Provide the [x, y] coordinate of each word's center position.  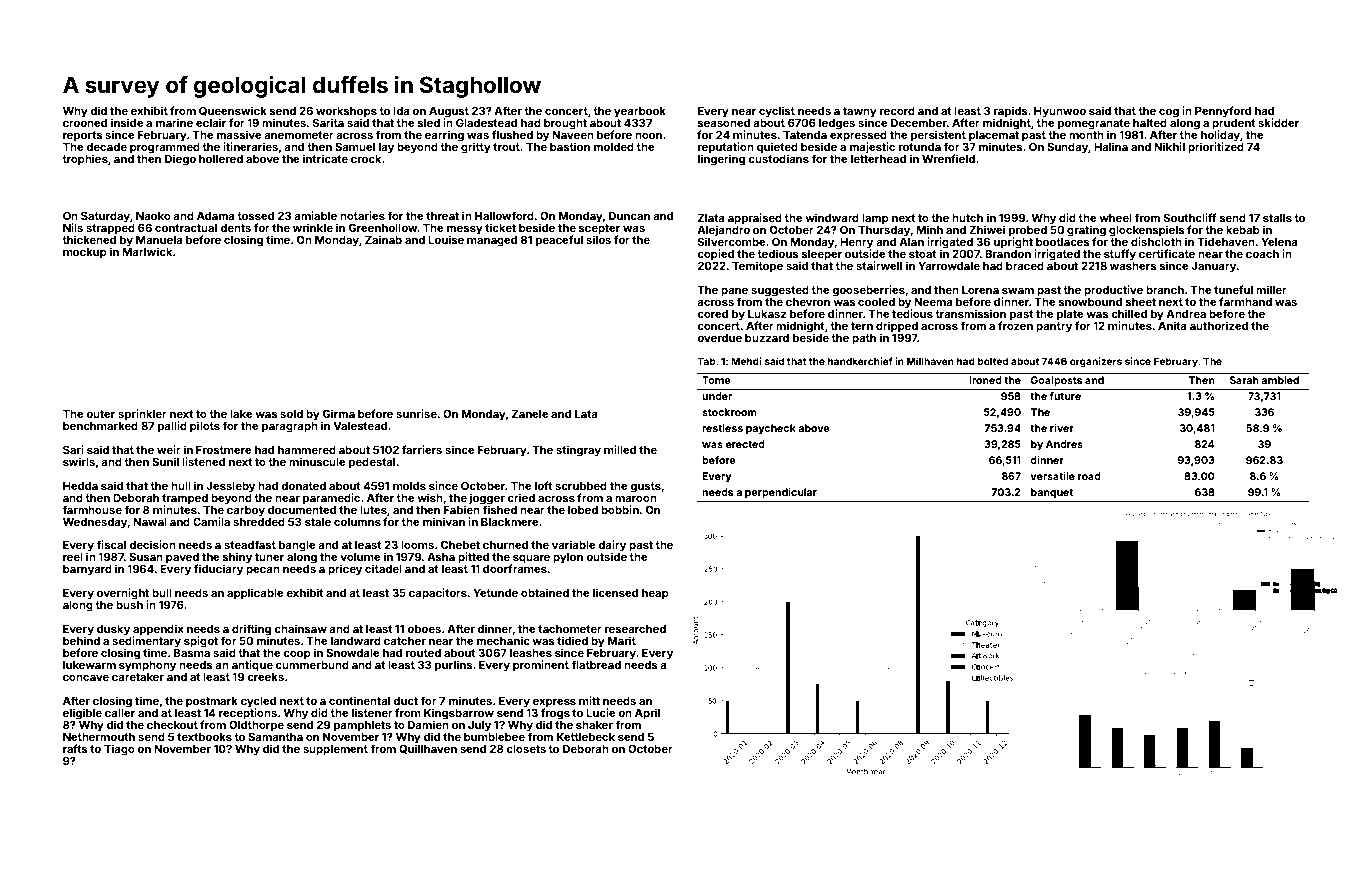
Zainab [383, 239]
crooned [85, 123]
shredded [259, 522]
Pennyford [1223, 112]
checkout [172, 725]
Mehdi [746, 361]
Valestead [360, 426]
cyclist [777, 112]
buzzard [767, 338]
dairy [612, 546]
